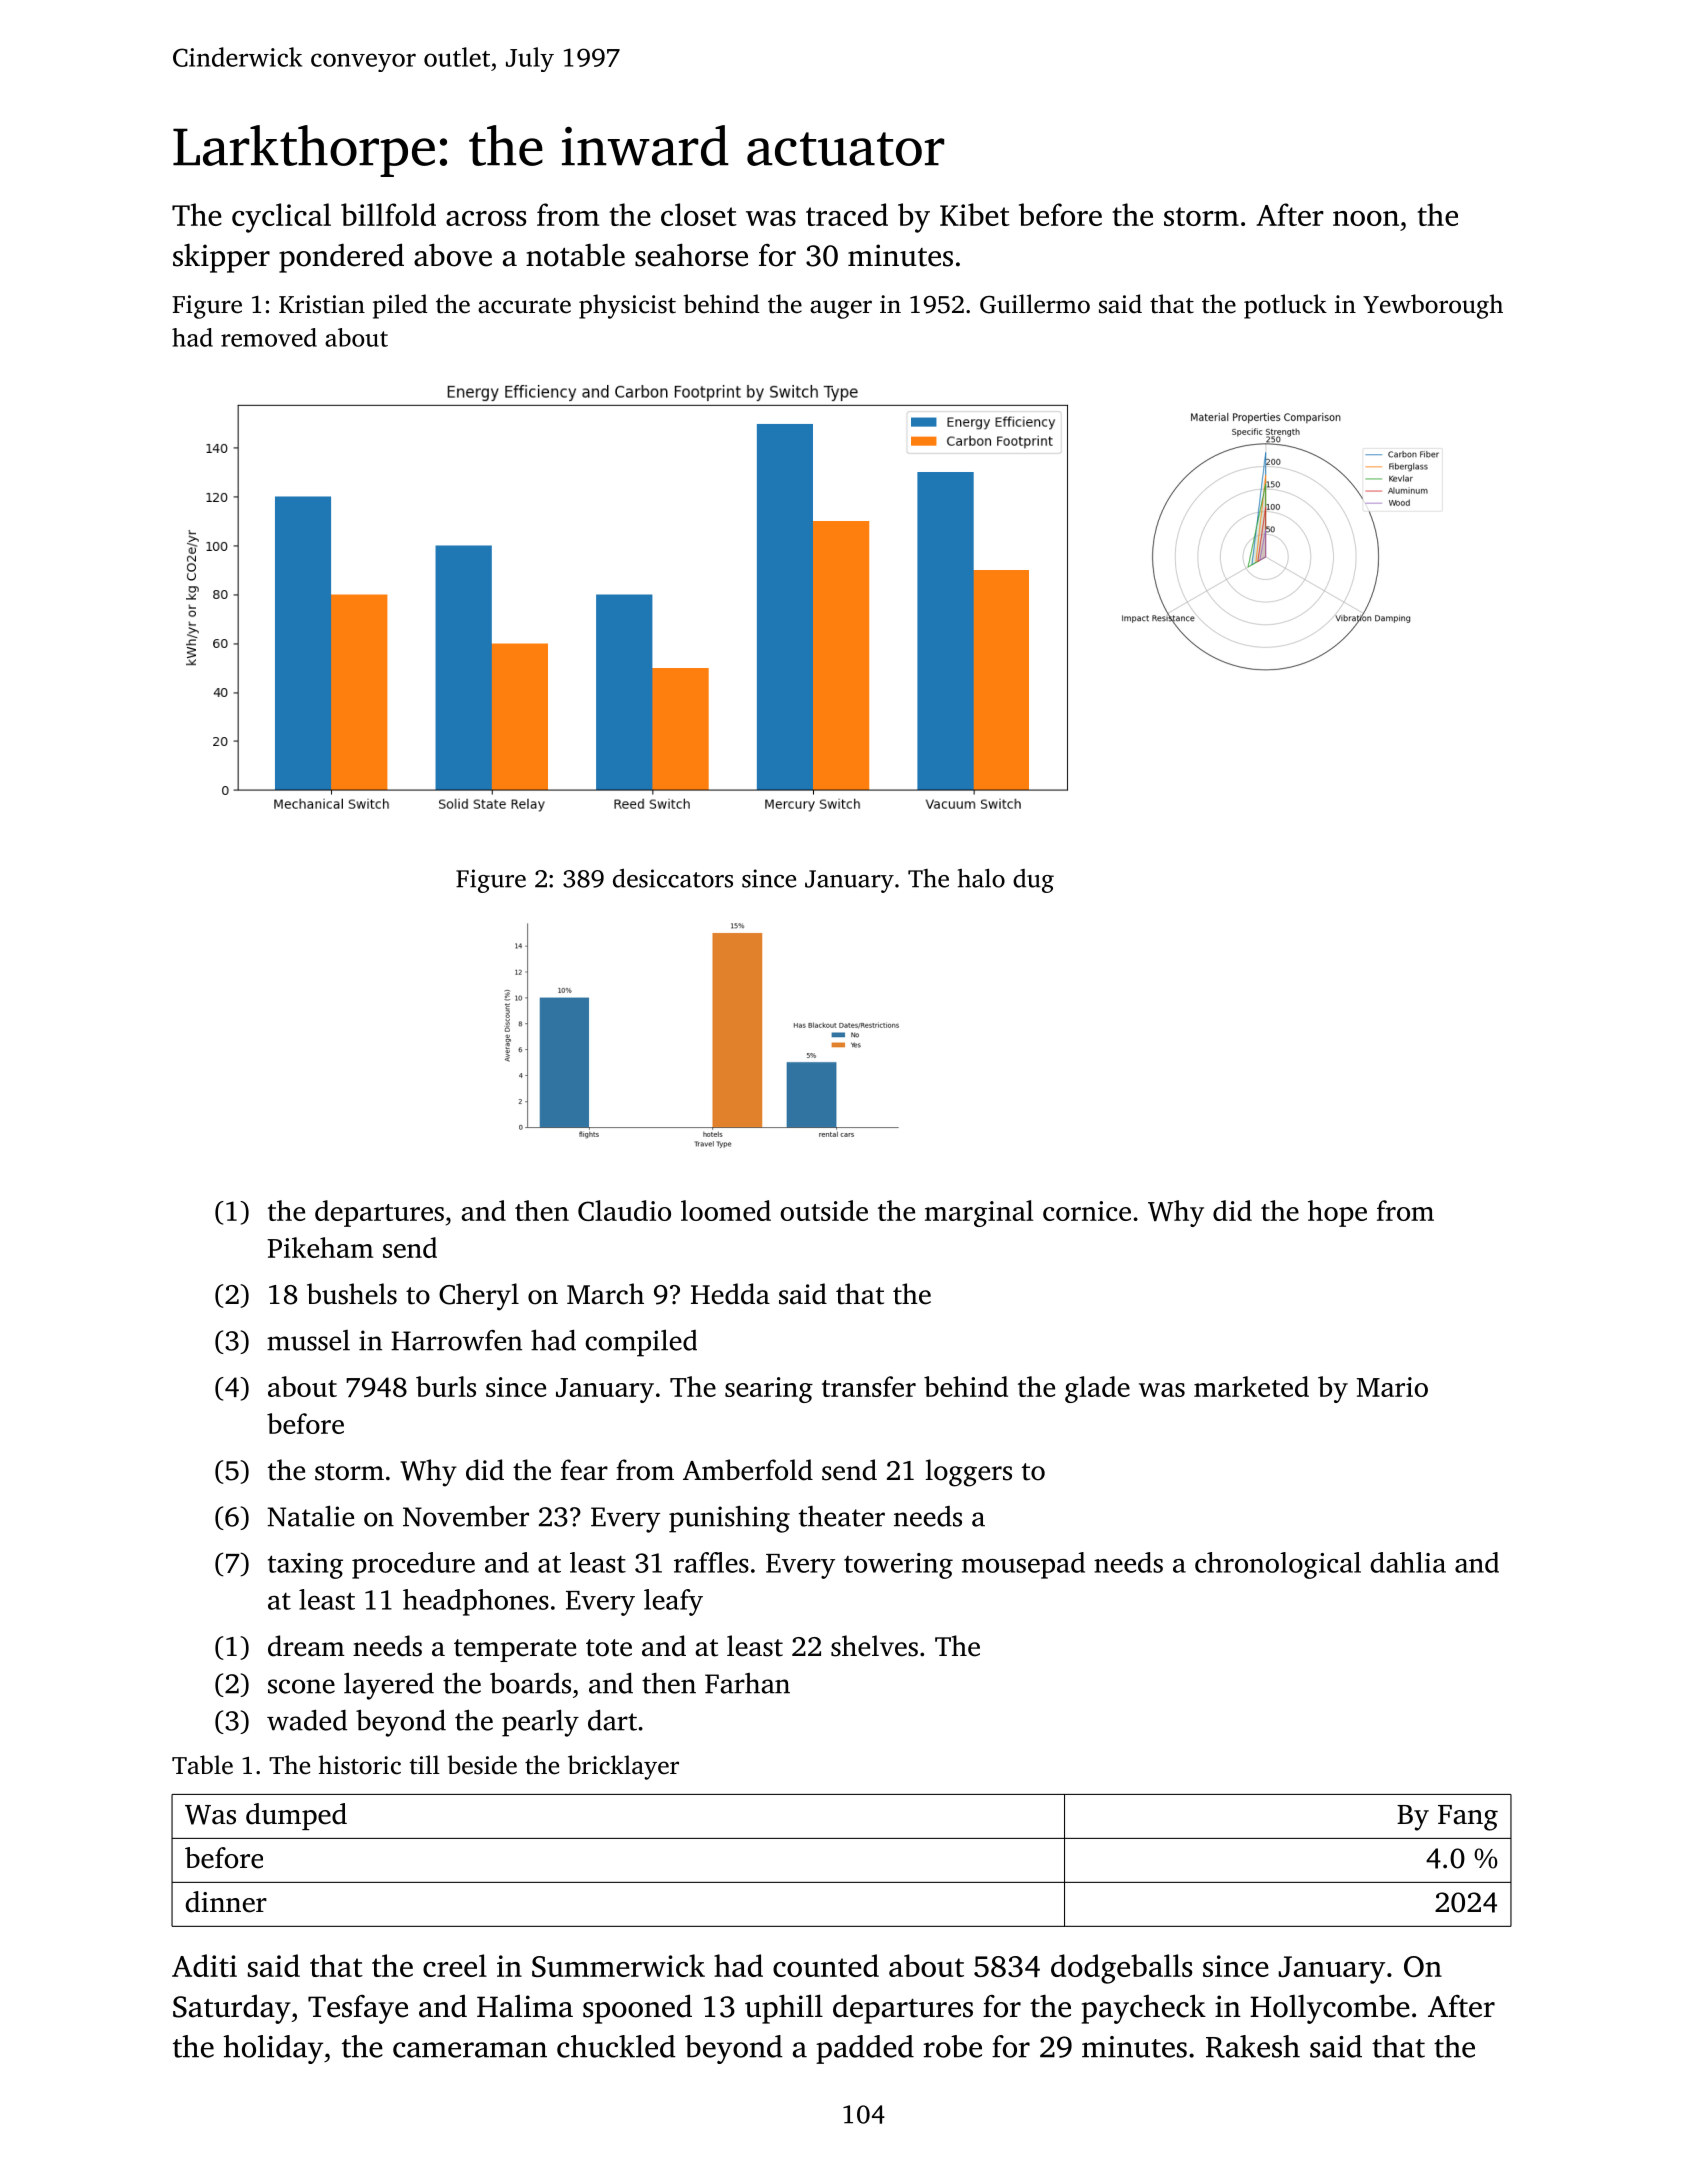  I want to click on noon, so click(1366, 218).
